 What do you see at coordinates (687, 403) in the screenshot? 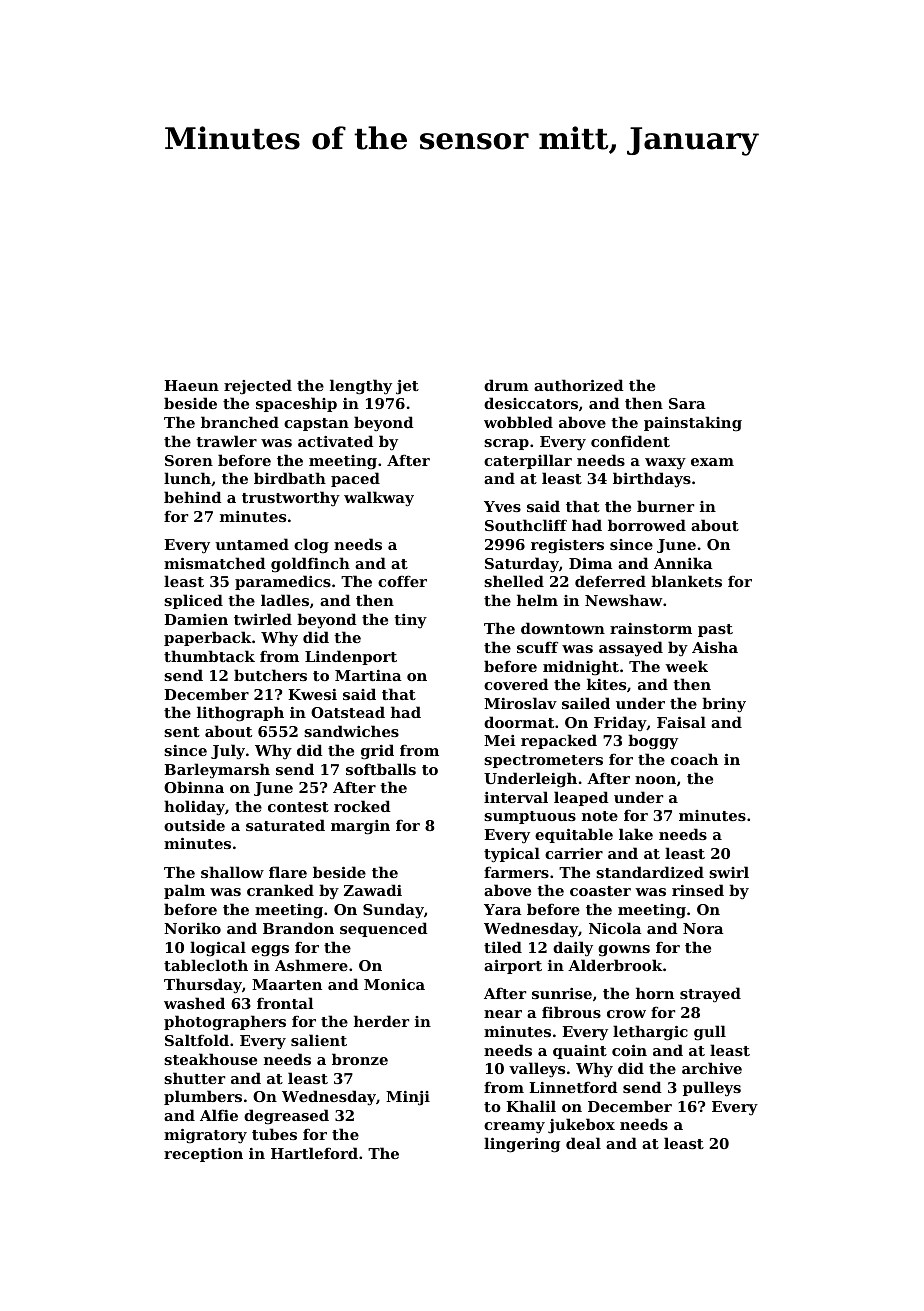
I see `Sara` at bounding box center [687, 403].
